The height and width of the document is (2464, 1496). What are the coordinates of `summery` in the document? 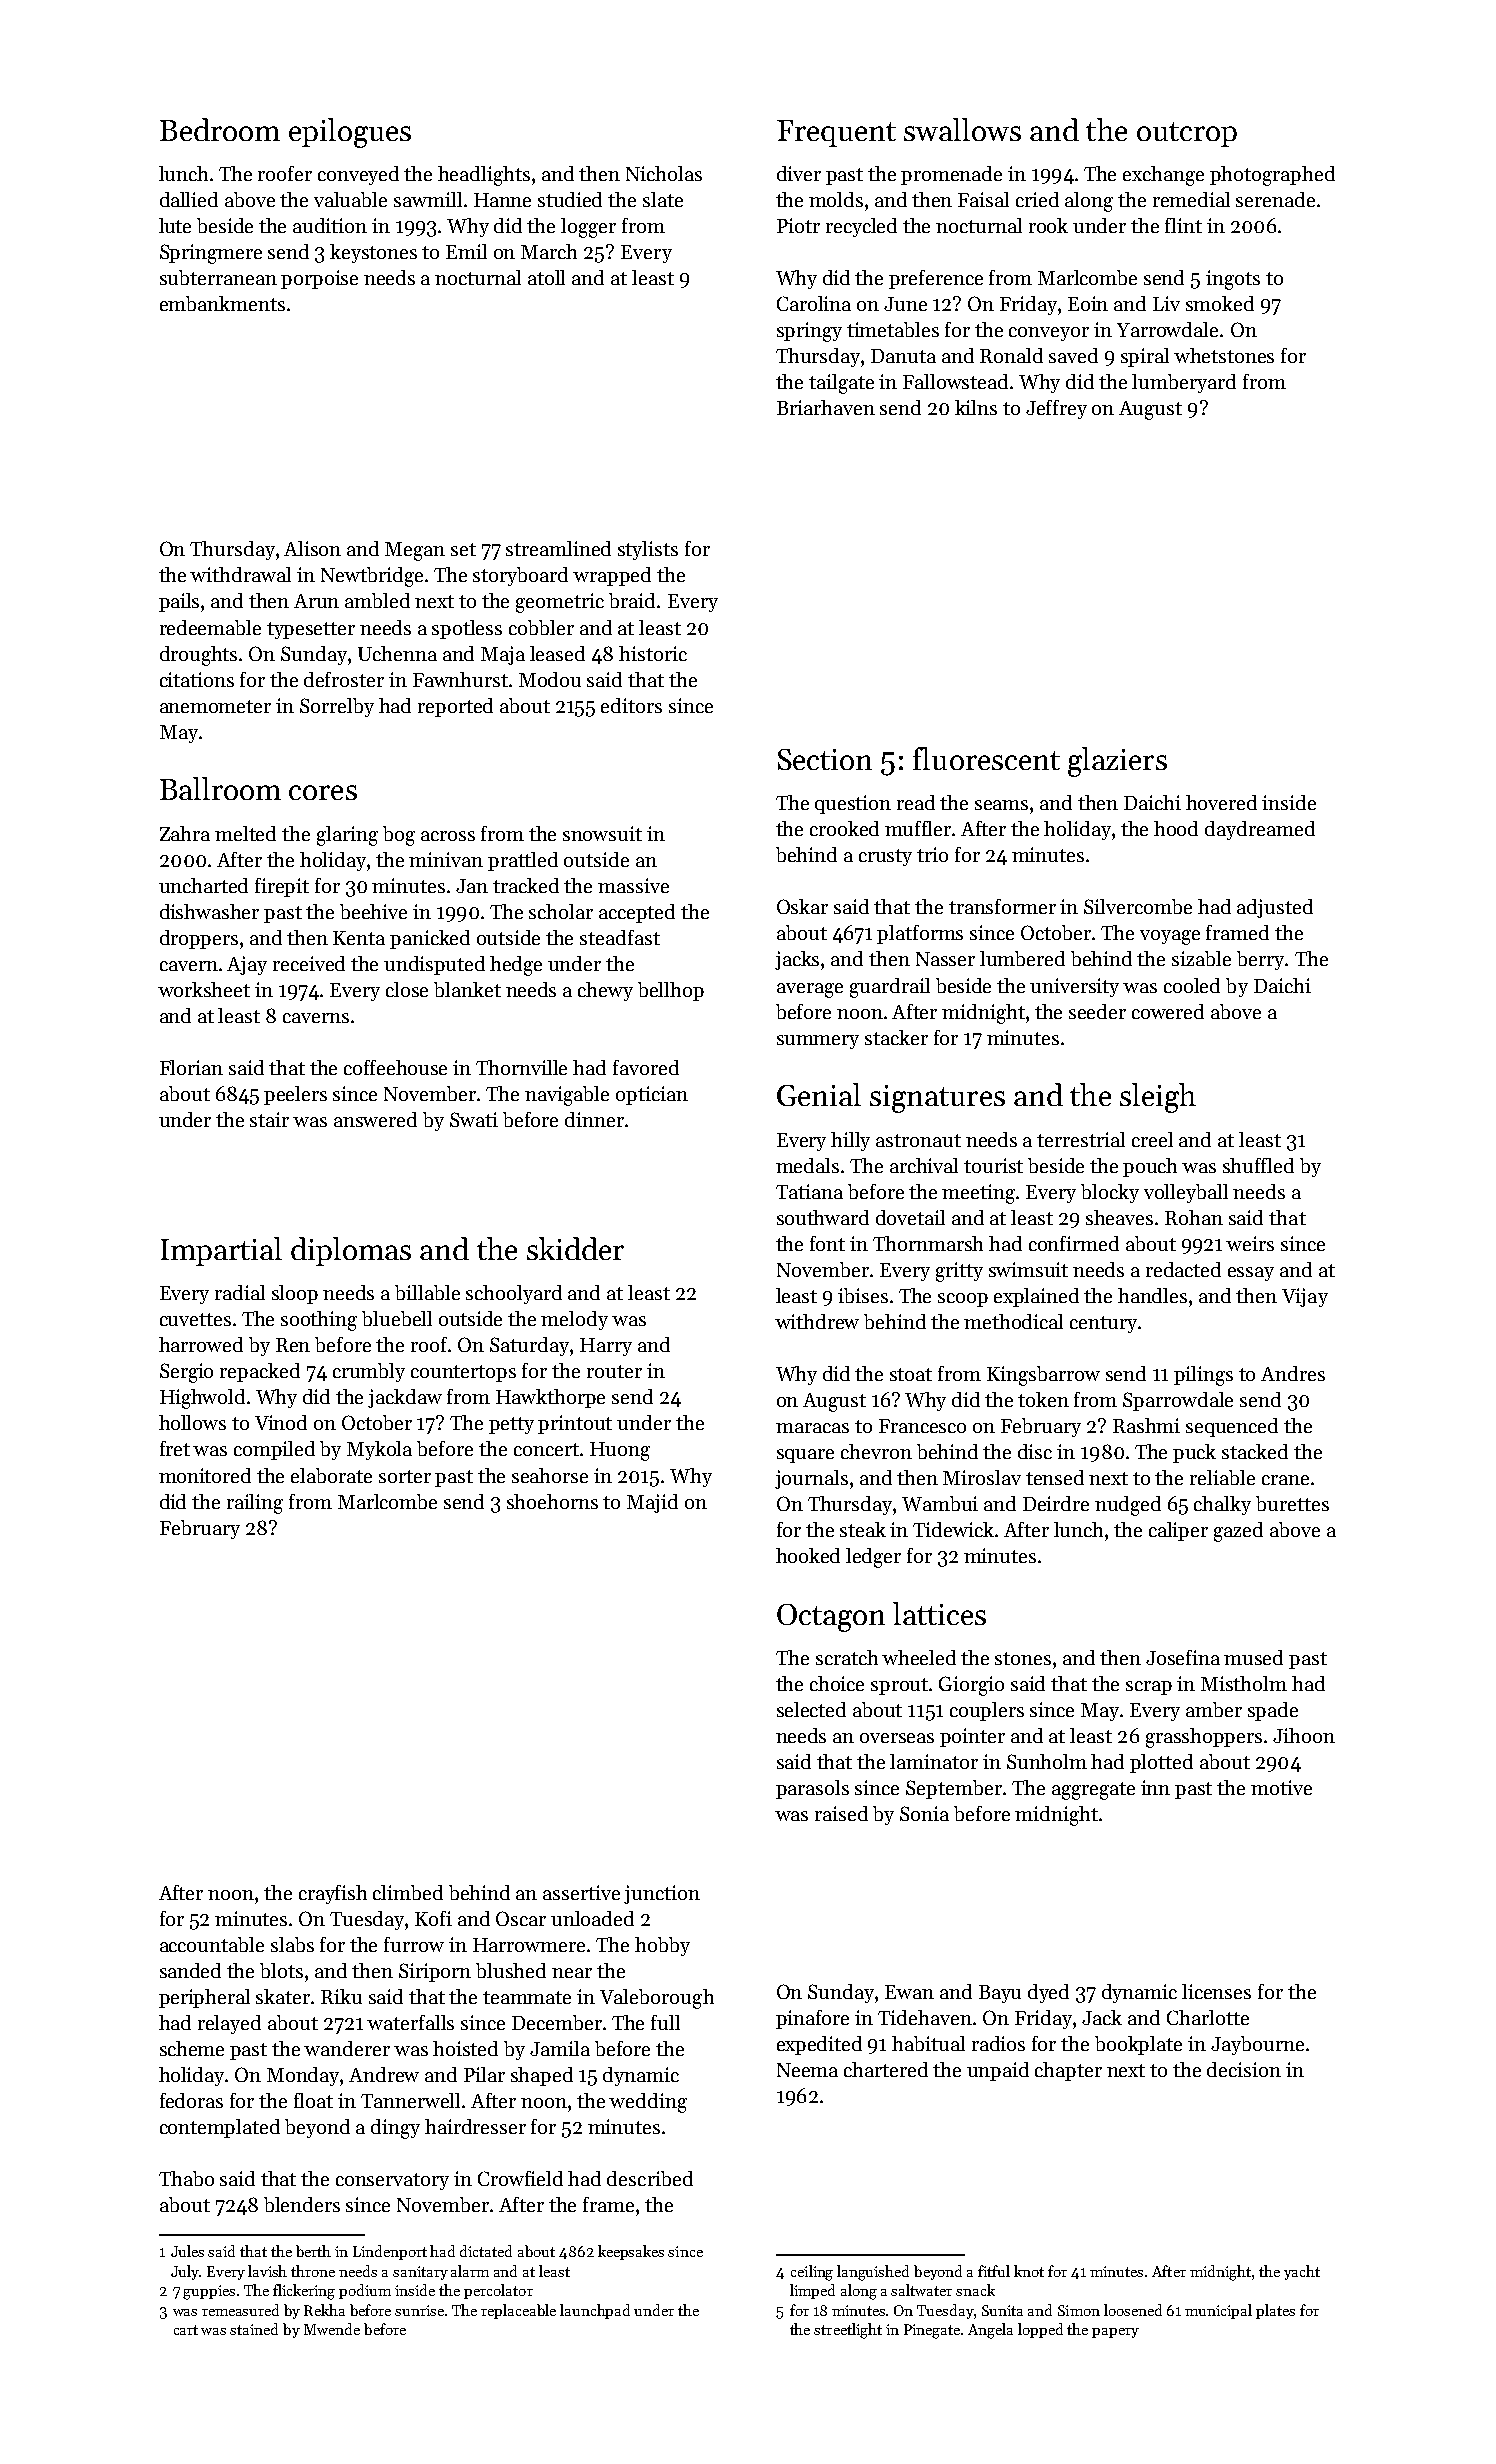 It's located at (818, 1042).
